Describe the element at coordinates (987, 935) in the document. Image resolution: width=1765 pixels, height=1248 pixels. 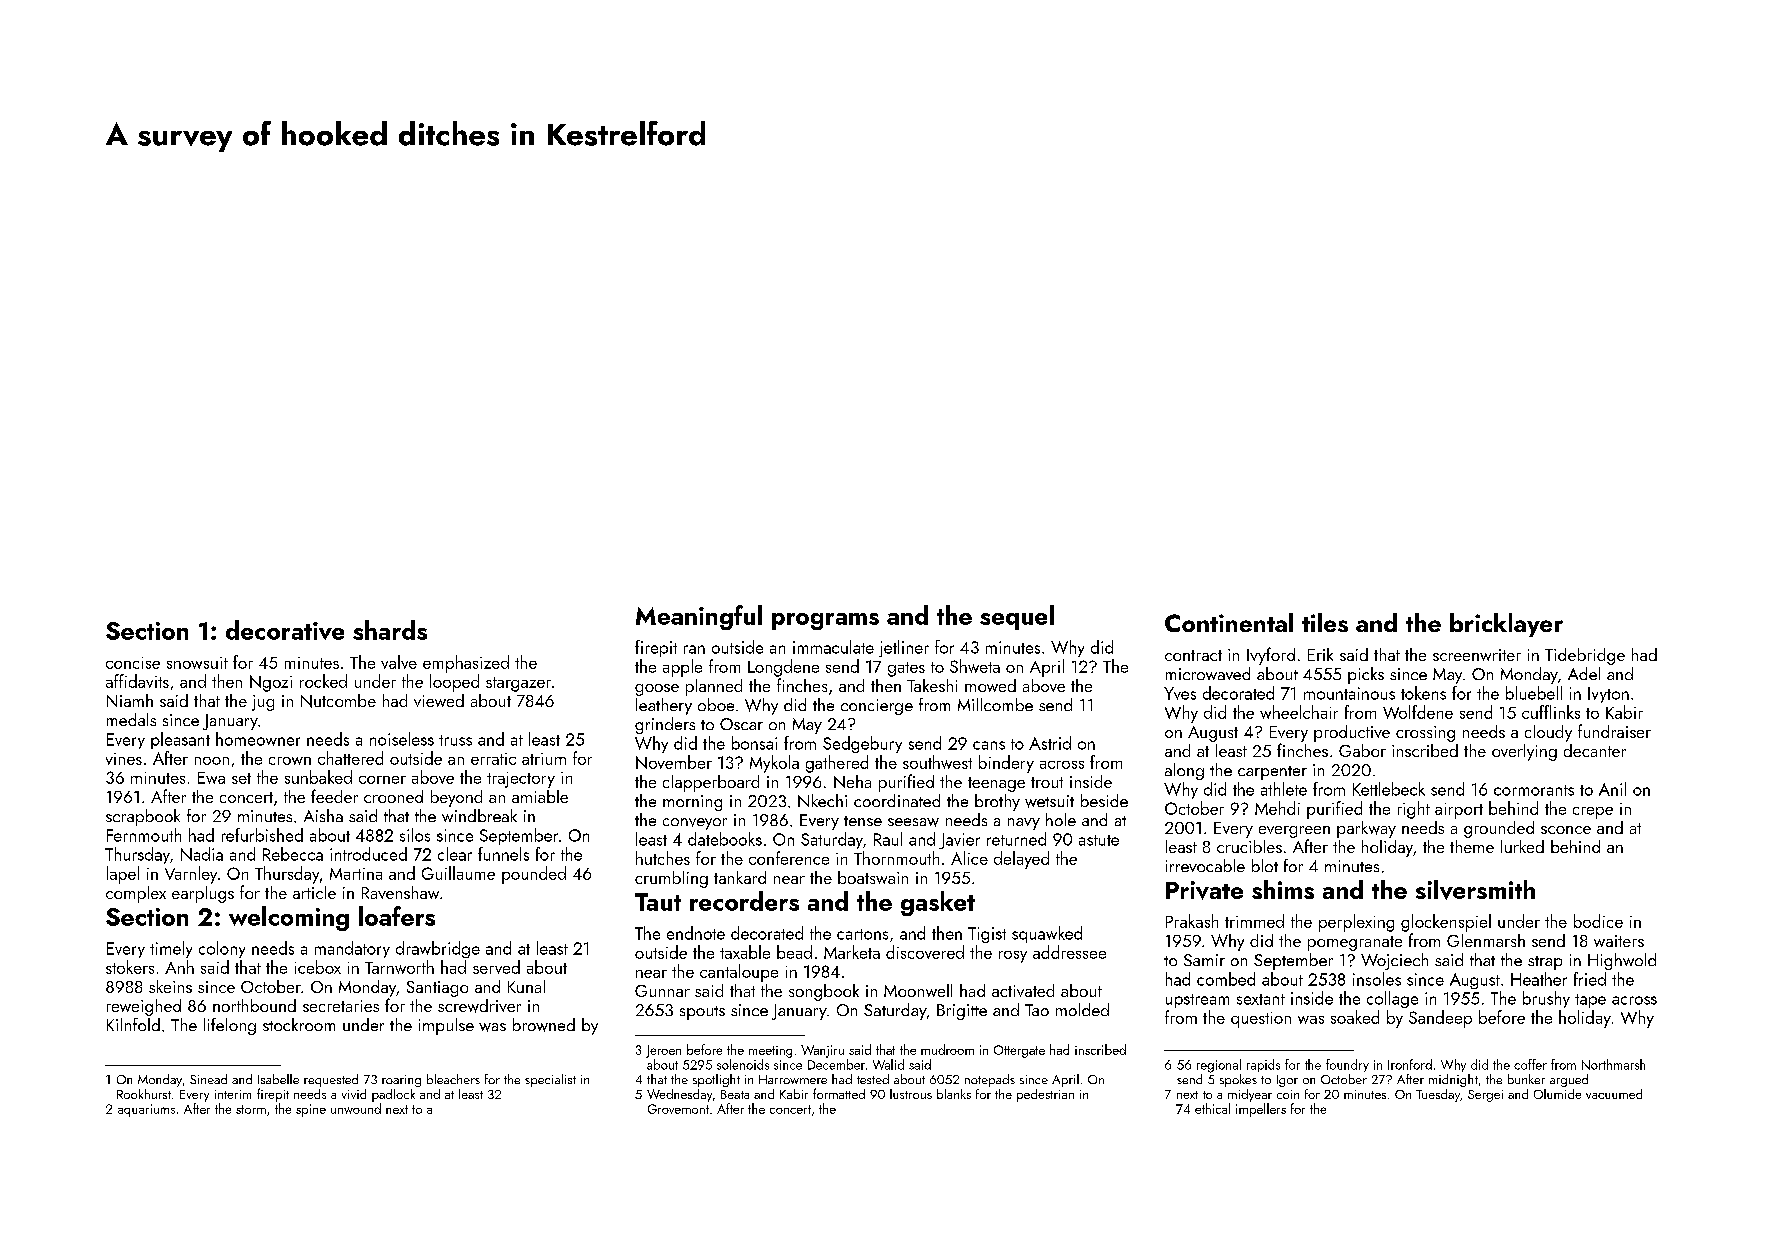
I see `Tigist` at that location.
